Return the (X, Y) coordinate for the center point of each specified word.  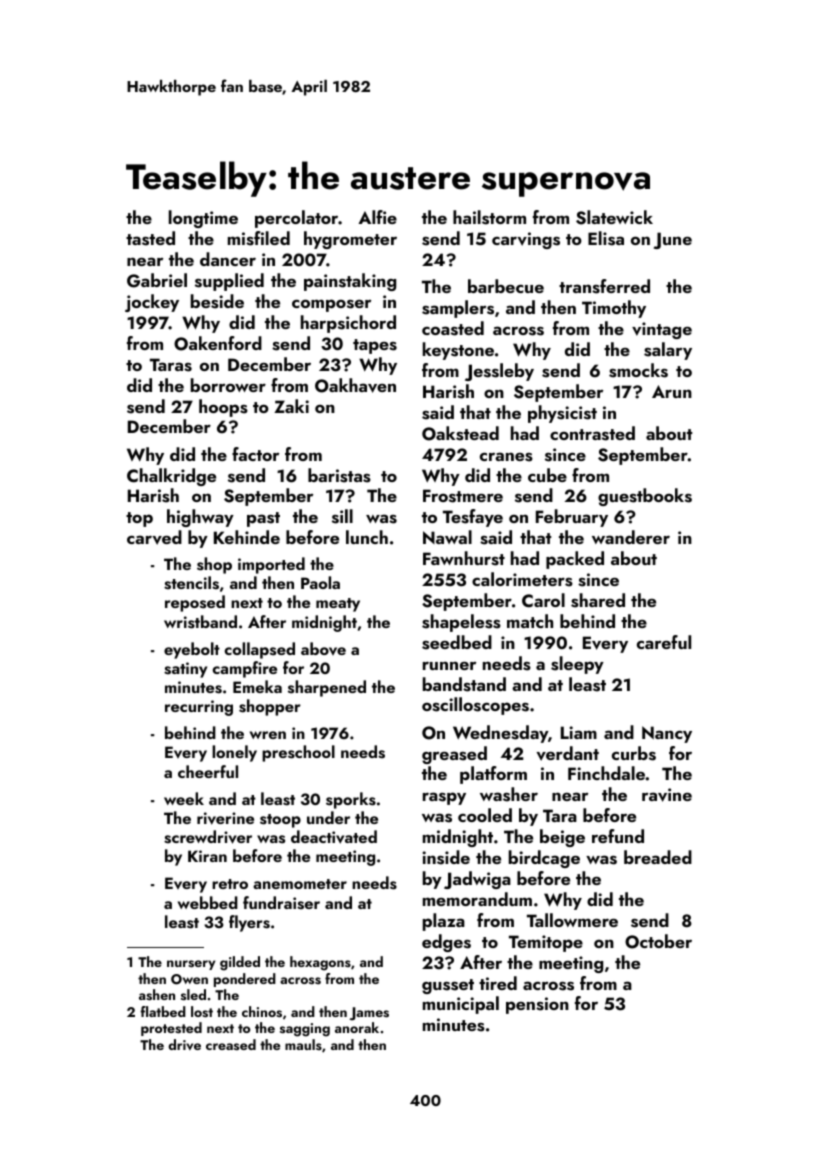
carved (154, 537)
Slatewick (614, 217)
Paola (320, 582)
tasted (150, 238)
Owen (189, 979)
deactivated (334, 837)
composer (331, 305)
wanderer (631, 537)
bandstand (464, 684)
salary (668, 351)
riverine (225, 818)
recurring (199, 708)
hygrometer (350, 240)
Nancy (667, 734)
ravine (667, 795)
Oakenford (218, 343)
